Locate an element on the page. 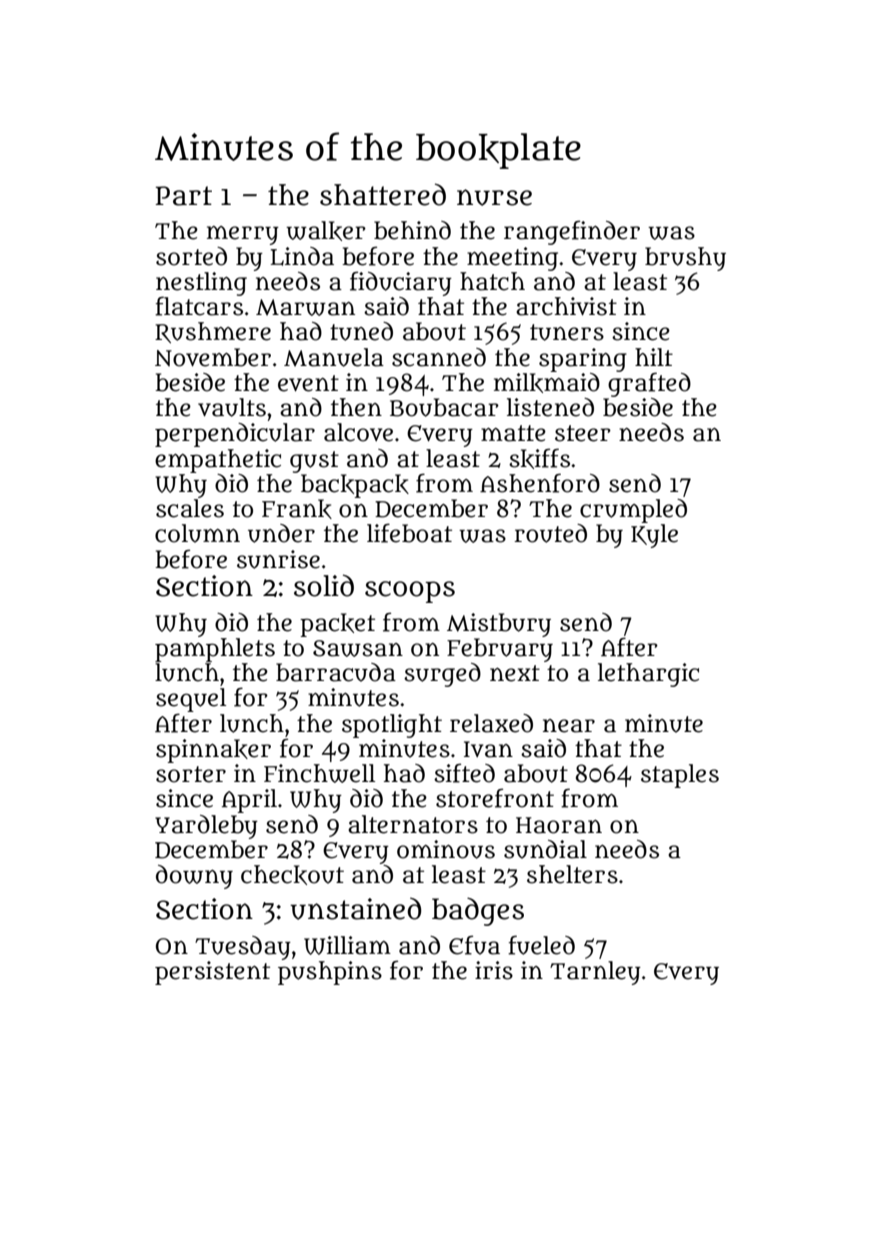 The width and height of the document is (882, 1252). spotlight is located at coordinates (392, 726).
